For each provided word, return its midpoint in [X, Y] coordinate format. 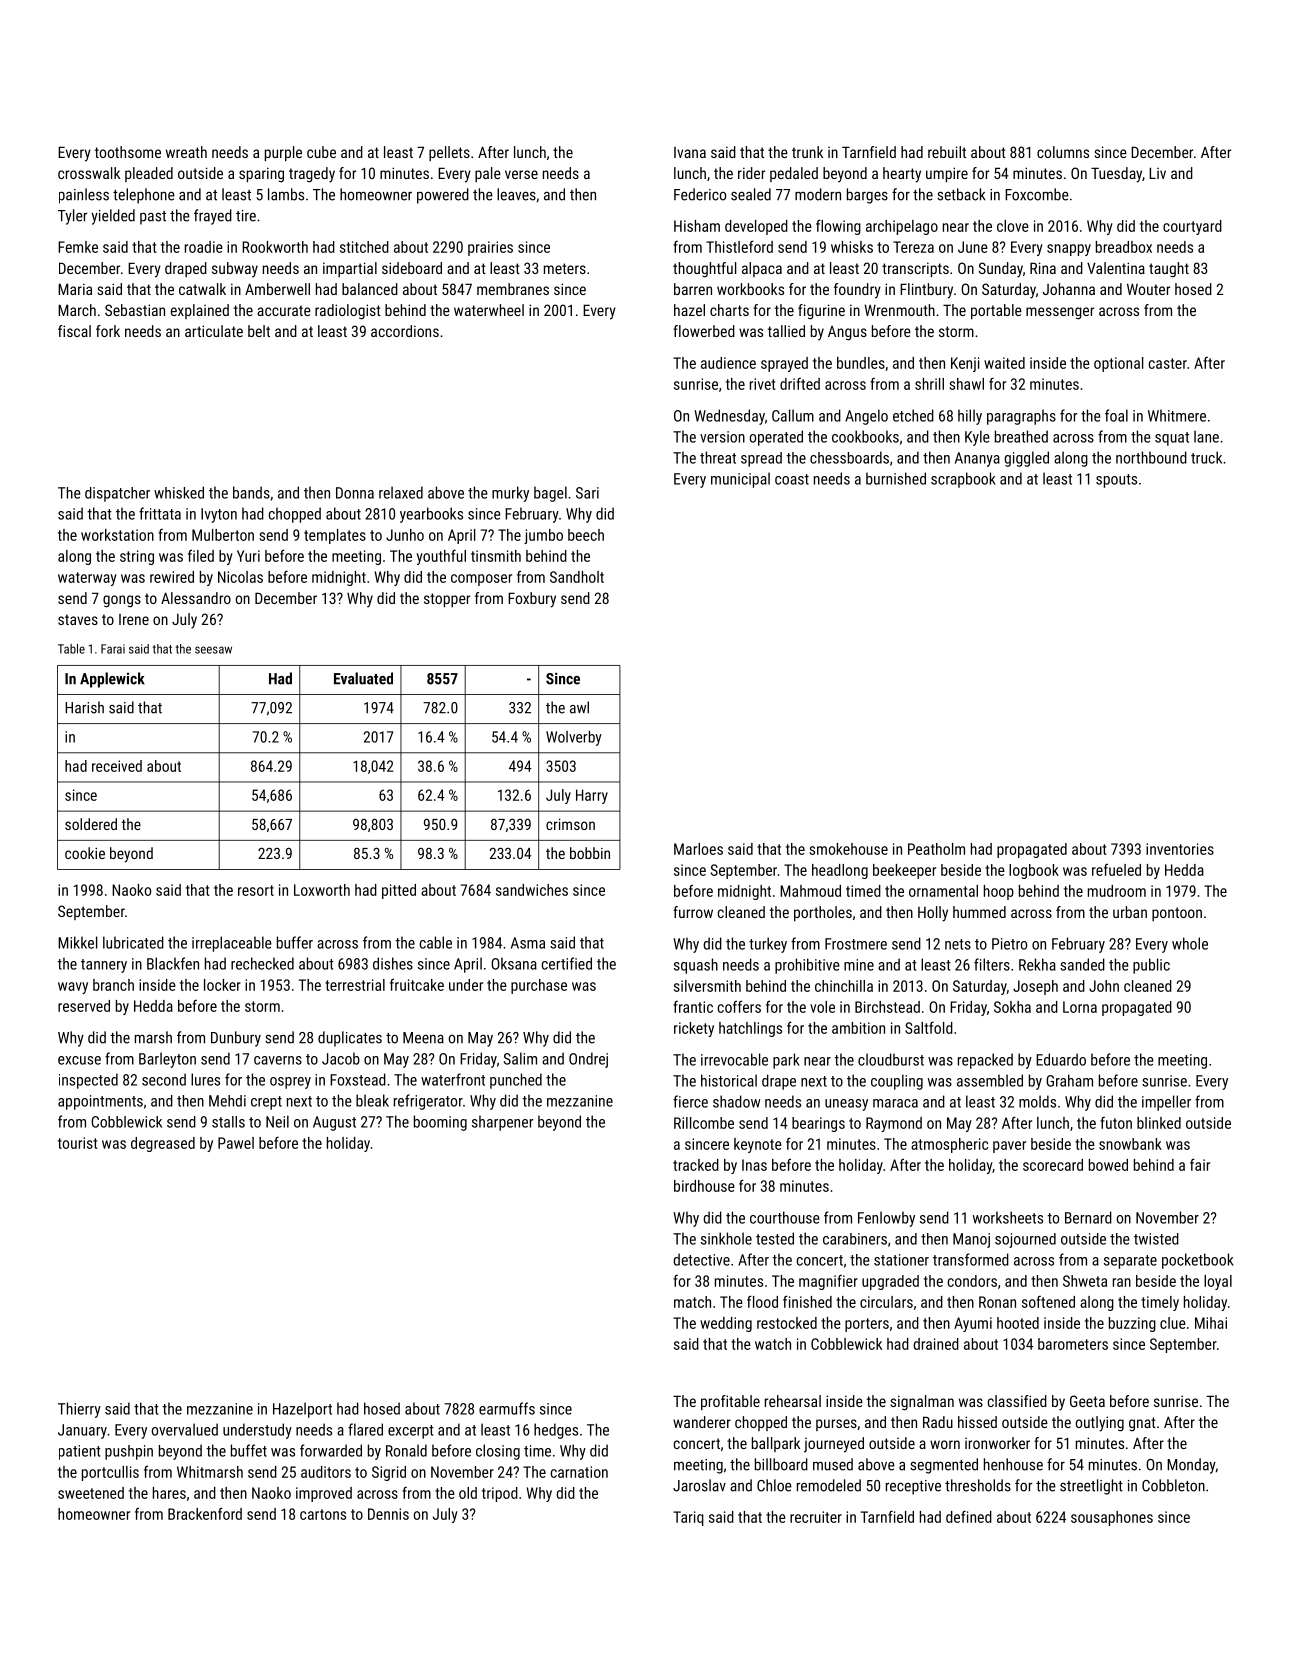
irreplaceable [232, 944]
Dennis [388, 1514]
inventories [1180, 849]
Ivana [690, 152]
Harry [592, 796]
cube [321, 152]
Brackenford [205, 1513]
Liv [1157, 173]
